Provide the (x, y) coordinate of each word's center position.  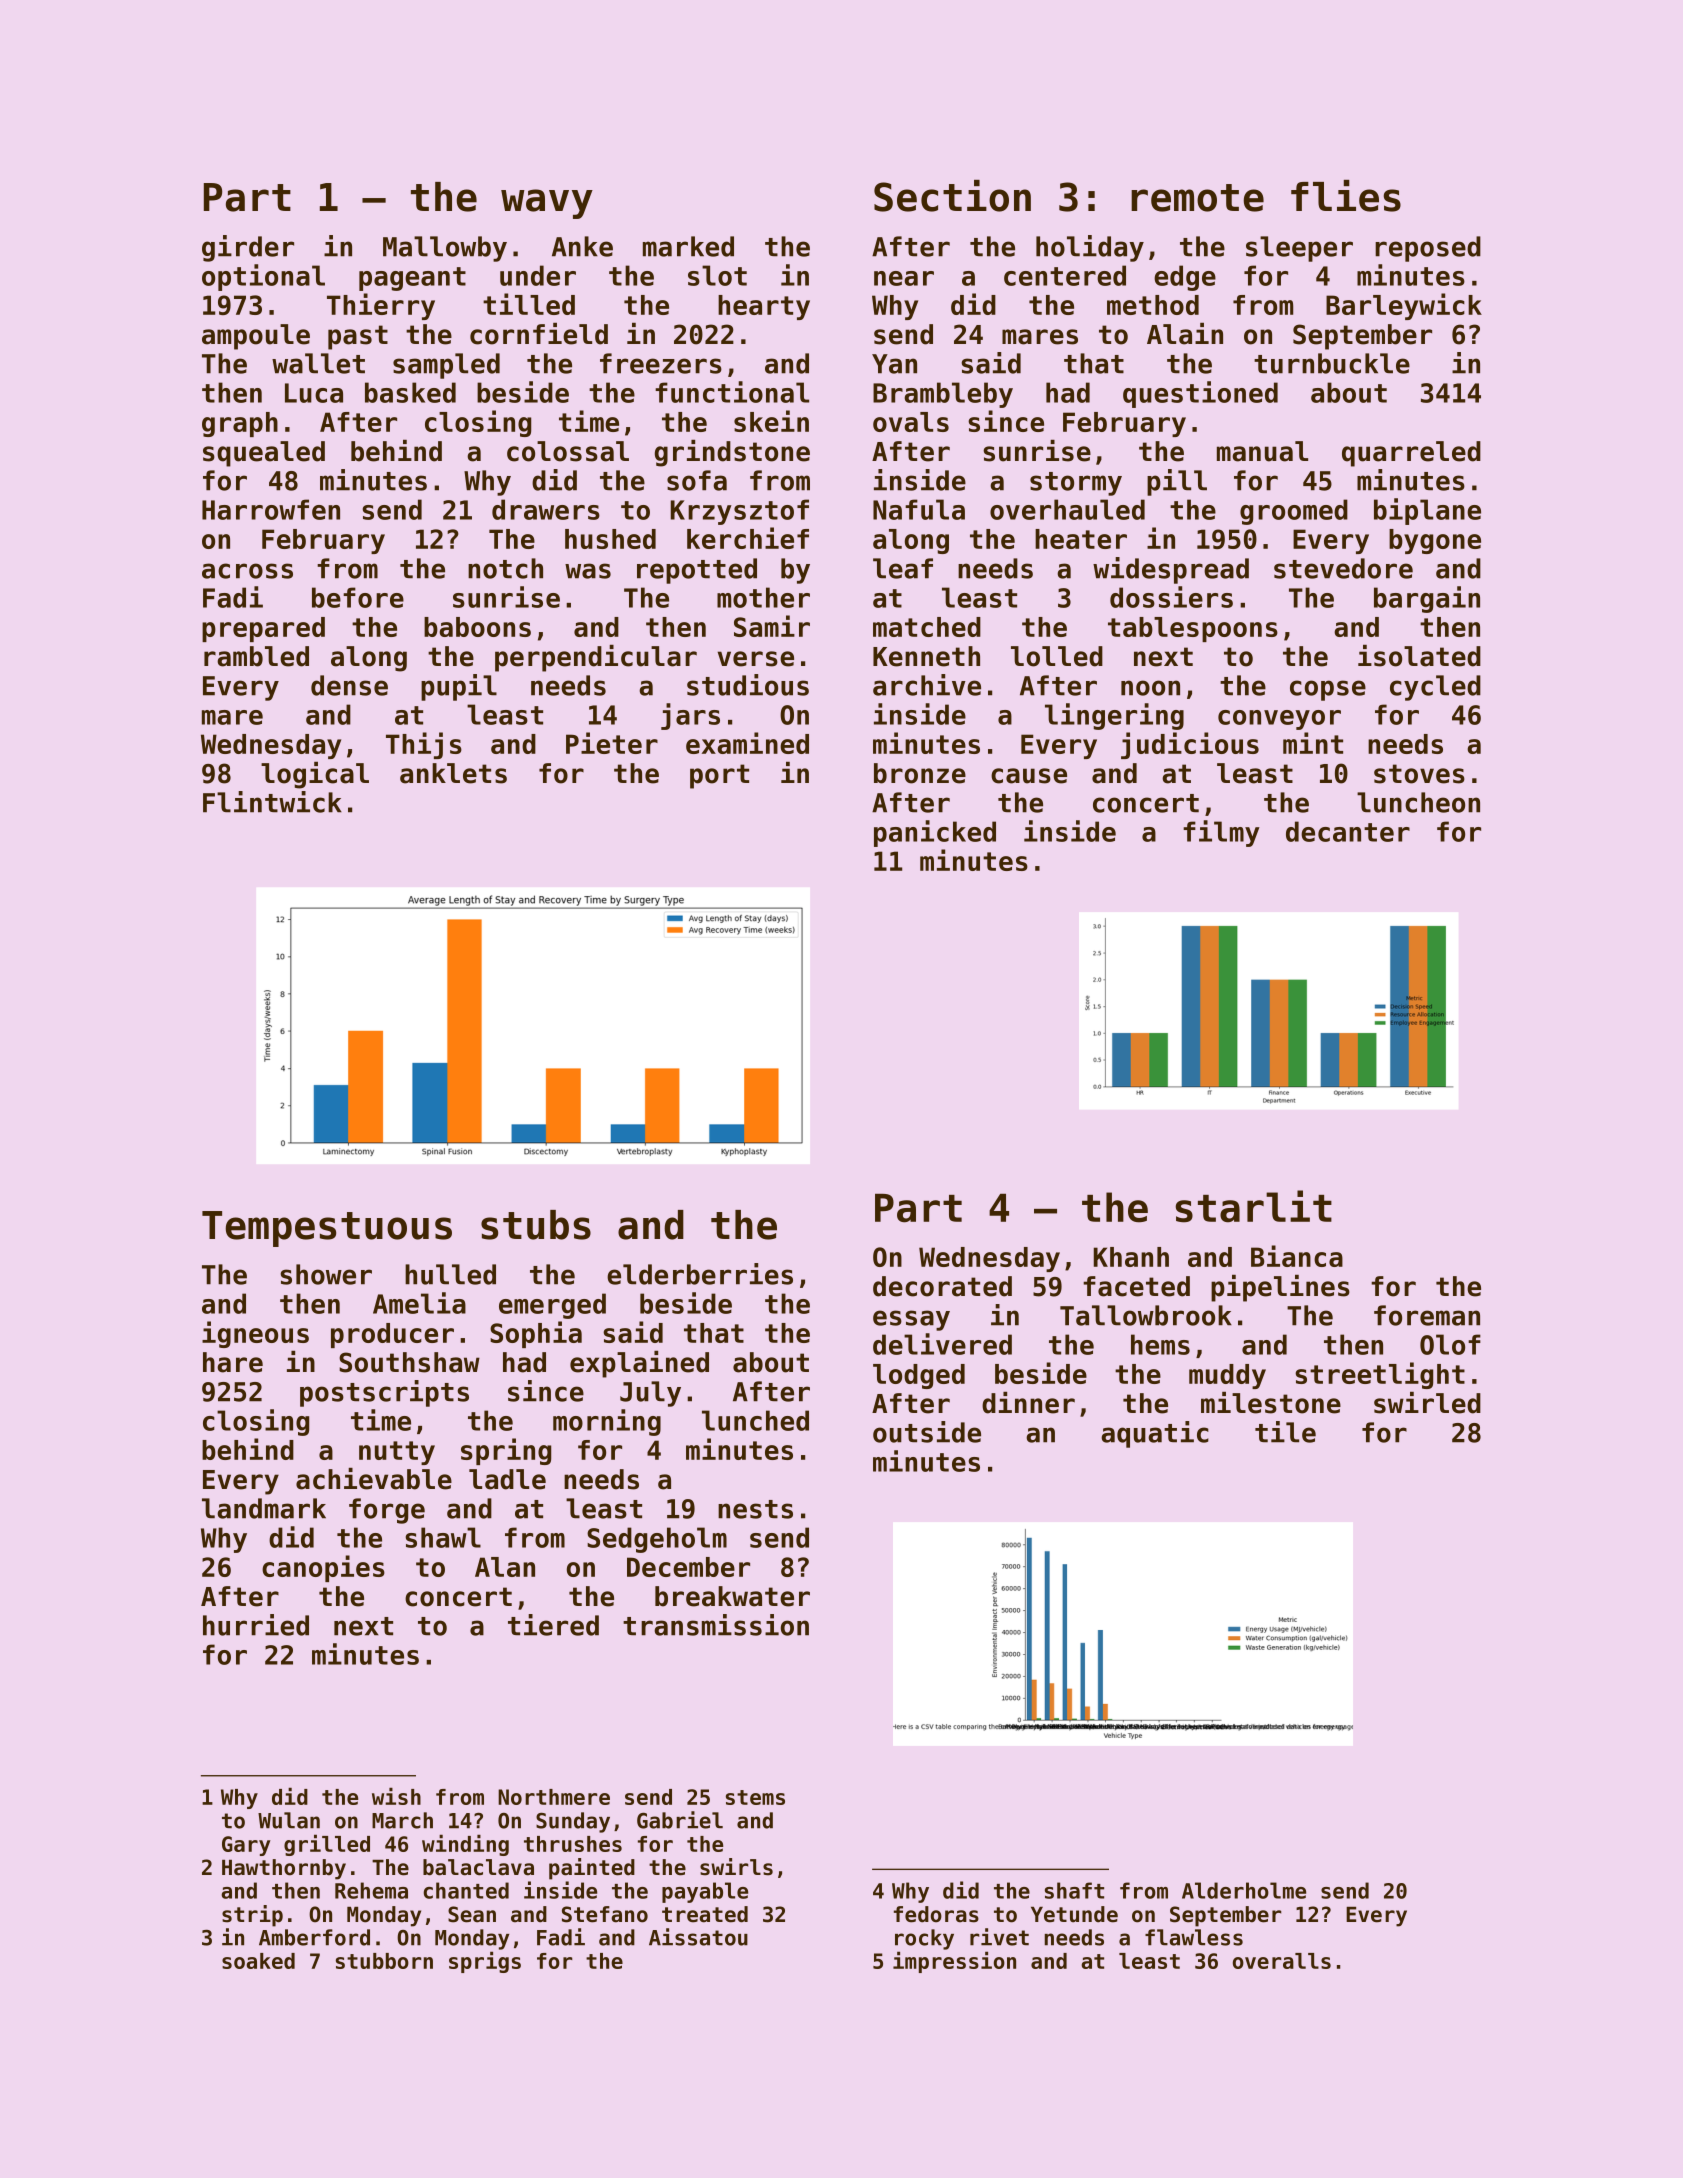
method (1153, 305)
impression (954, 1962)
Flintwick (272, 802)
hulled (450, 1274)
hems (1160, 1344)
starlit (1253, 1206)
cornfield (539, 334)
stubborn (384, 1961)
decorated (942, 1286)
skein (771, 421)
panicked (935, 833)
